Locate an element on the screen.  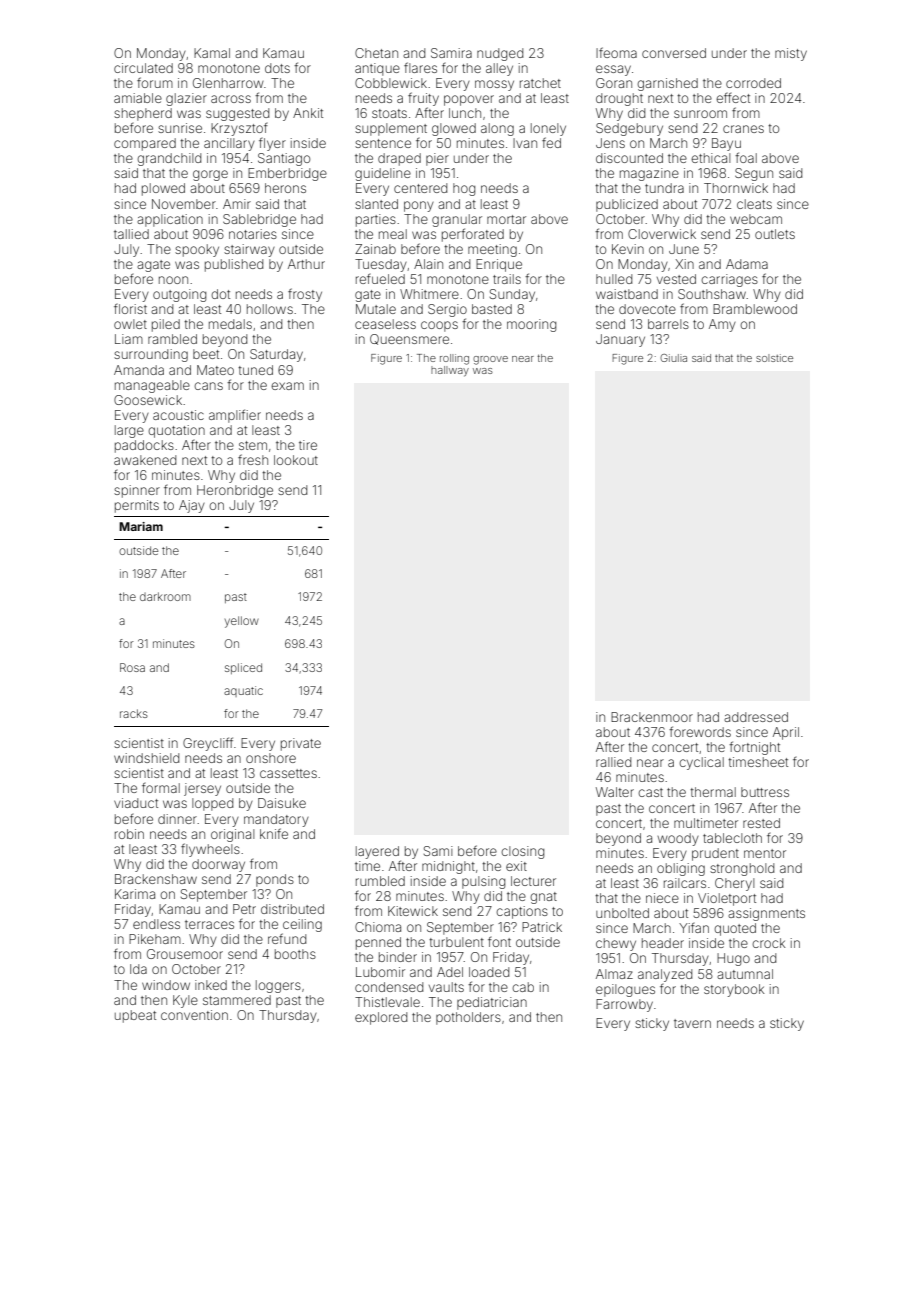
Brackenmoor is located at coordinates (652, 717).
